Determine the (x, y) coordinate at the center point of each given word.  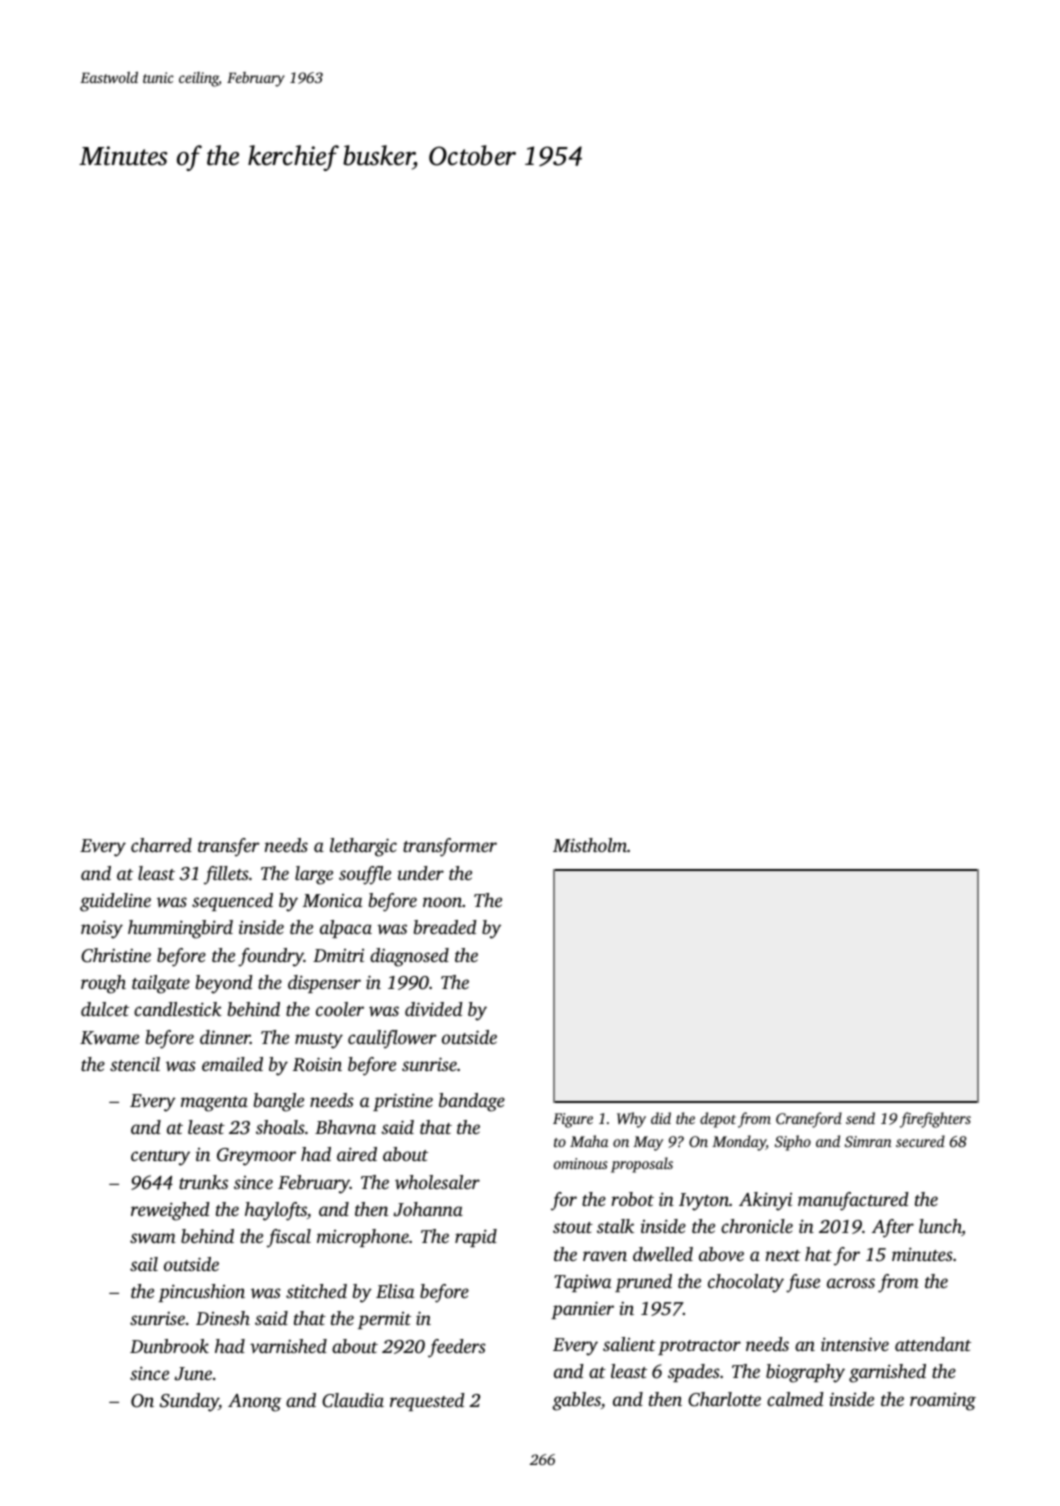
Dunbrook (169, 1346)
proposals (642, 1165)
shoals (280, 1127)
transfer (229, 847)
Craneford (809, 1120)
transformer (450, 847)
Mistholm (590, 845)
